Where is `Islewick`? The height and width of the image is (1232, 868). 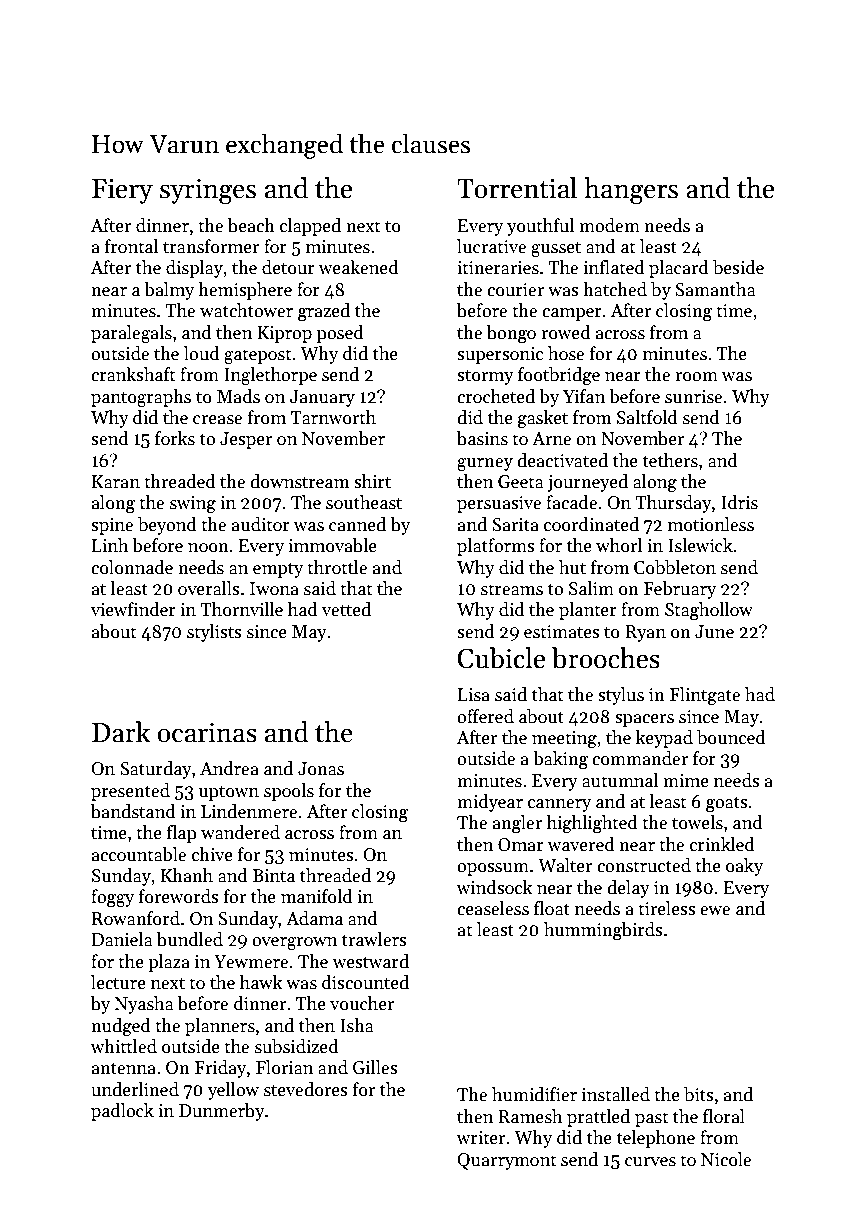 Islewick is located at coordinates (700, 545).
